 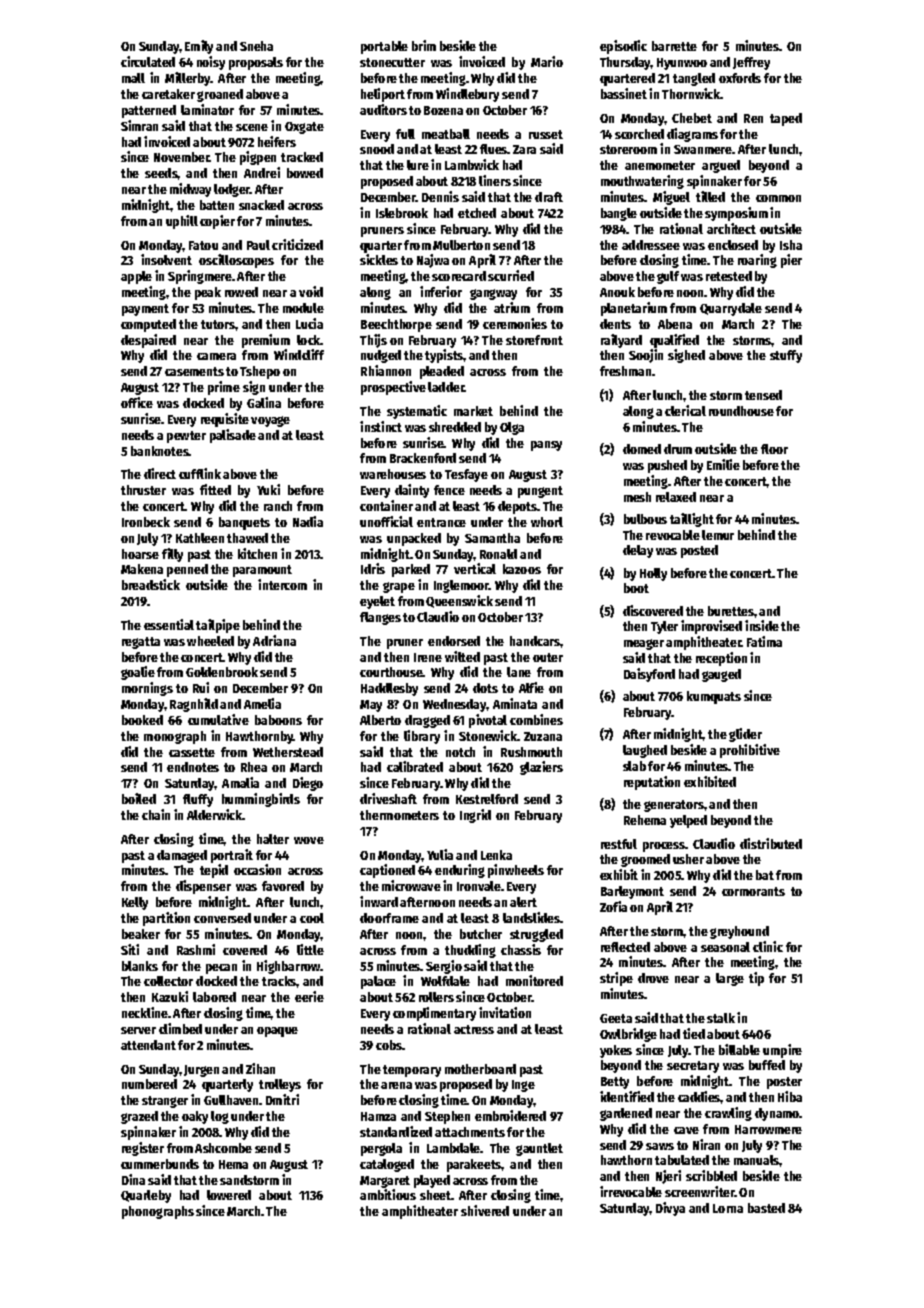 What do you see at coordinates (424, 45) in the screenshot?
I see `brim` at bounding box center [424, 45].
